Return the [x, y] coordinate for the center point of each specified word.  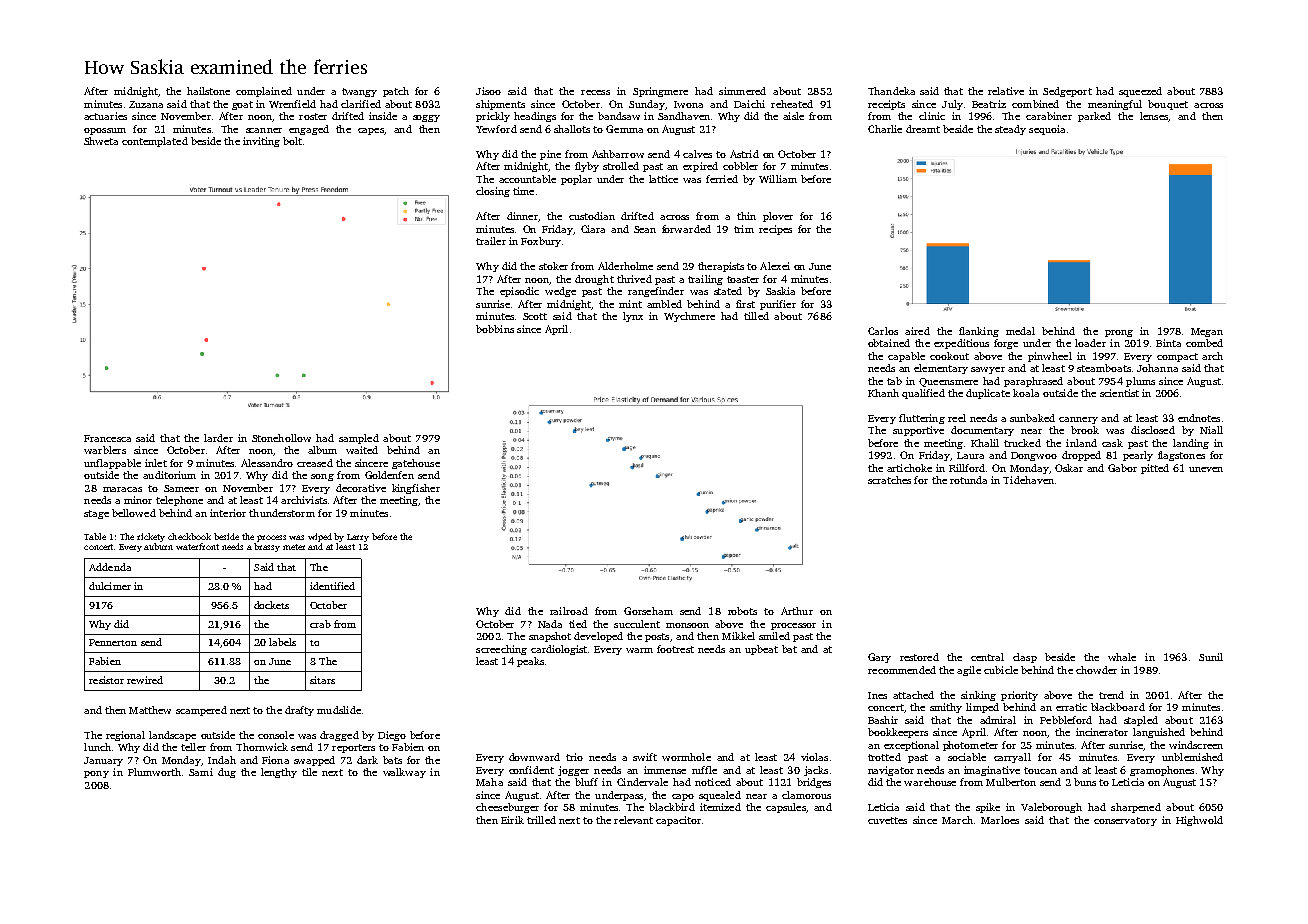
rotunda [968, 480]
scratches [889, 480]
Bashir [883, 720]
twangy [359, 92]
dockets [271, 605]
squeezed [1140, 92]
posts [657, 637]
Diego [392, 736]
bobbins [495, 329]
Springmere [660, 92]
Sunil [1211, 657]
